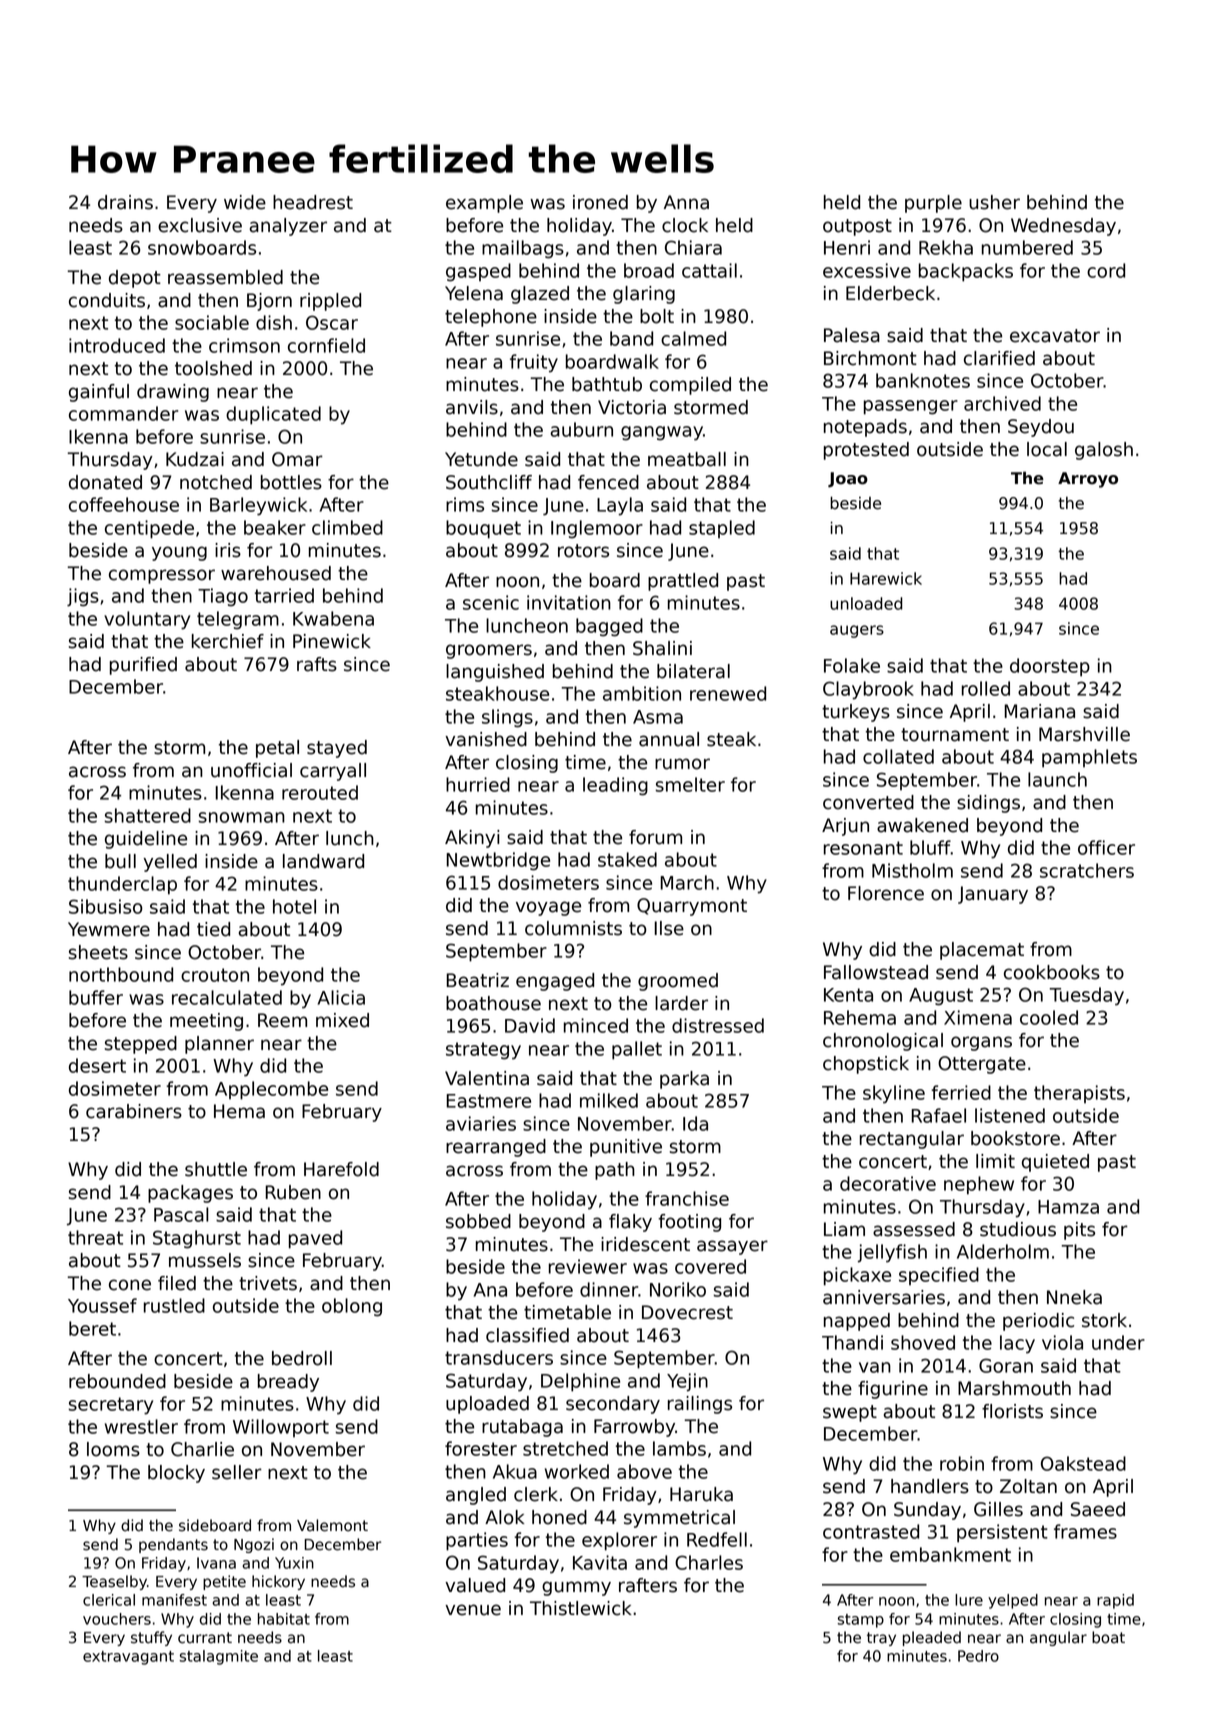 This screenshot has height=1716, width=1214. I want to click on usher, so click(994, 202).
